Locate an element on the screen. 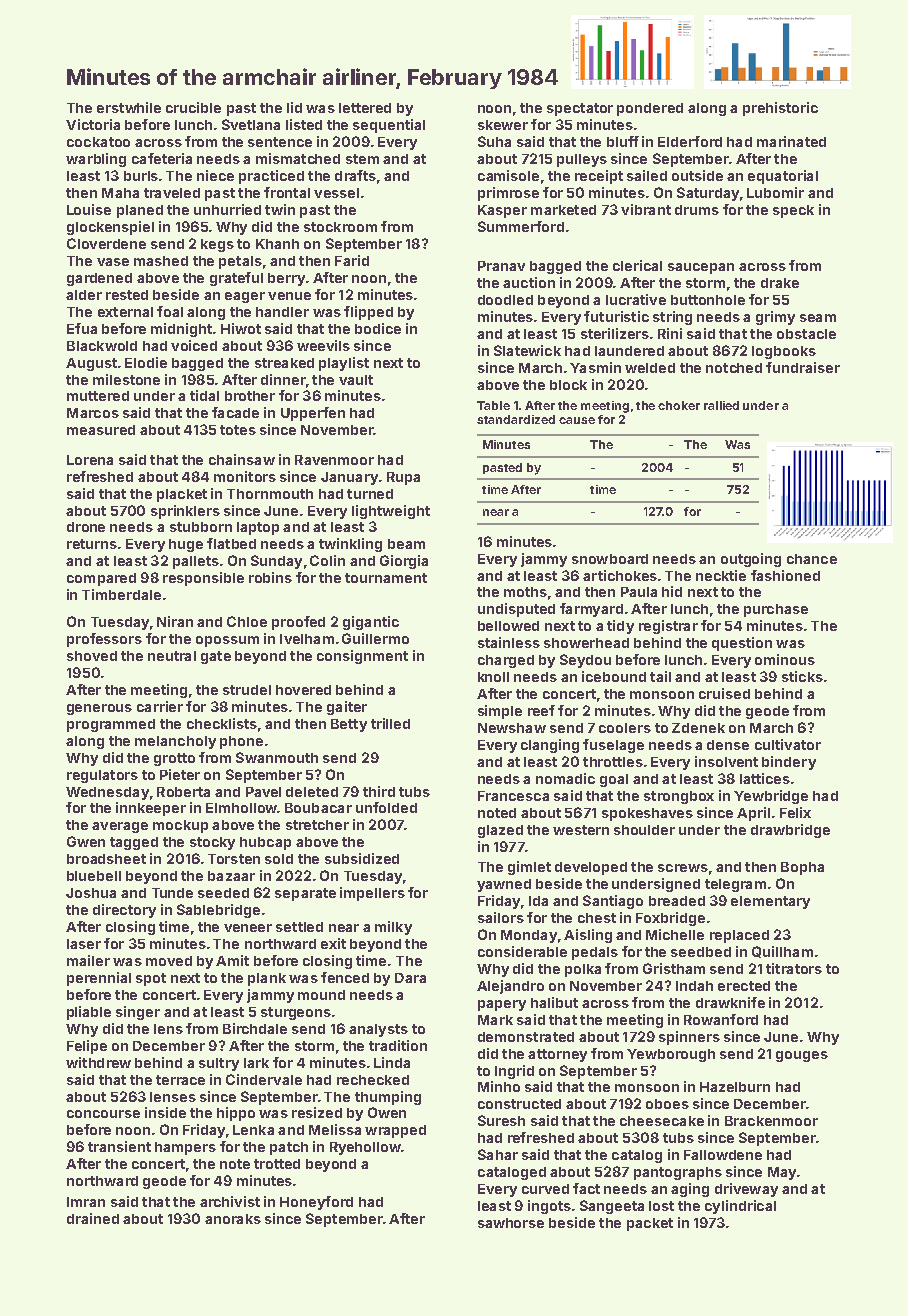 The height and width of the screenshot is (1316, 908). drained is located at coordinates (93, 1218).
